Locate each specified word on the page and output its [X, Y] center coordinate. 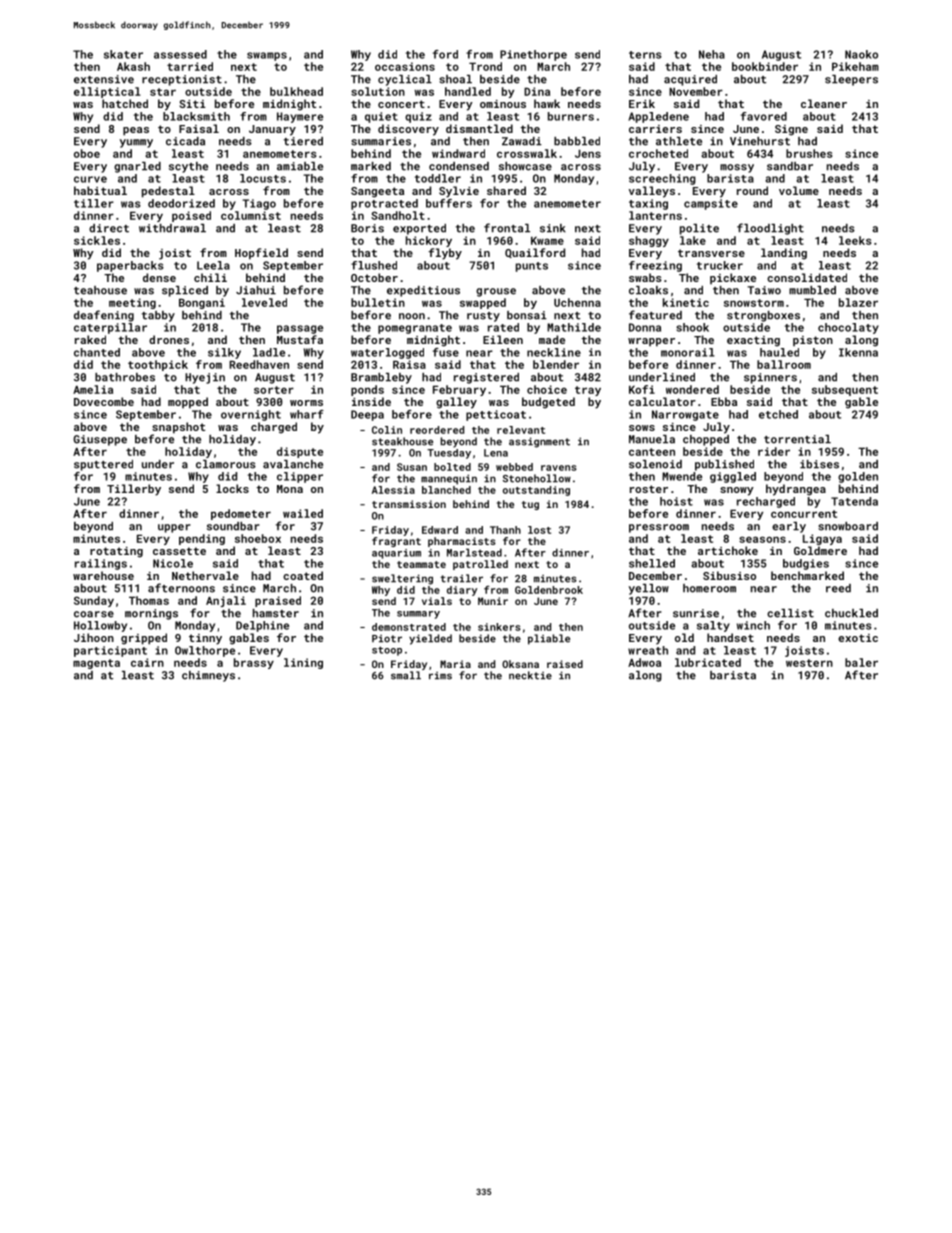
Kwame [547, 240]
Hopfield [261, 254]
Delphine [262, 626]
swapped [483, 303]
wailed [303, 513]
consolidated [807, 277]
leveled [264, 302]
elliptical [107, 92]
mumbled [812, 290]
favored [764, 116]
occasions [405, 66]
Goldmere [820, 550]
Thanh [505, 530]
